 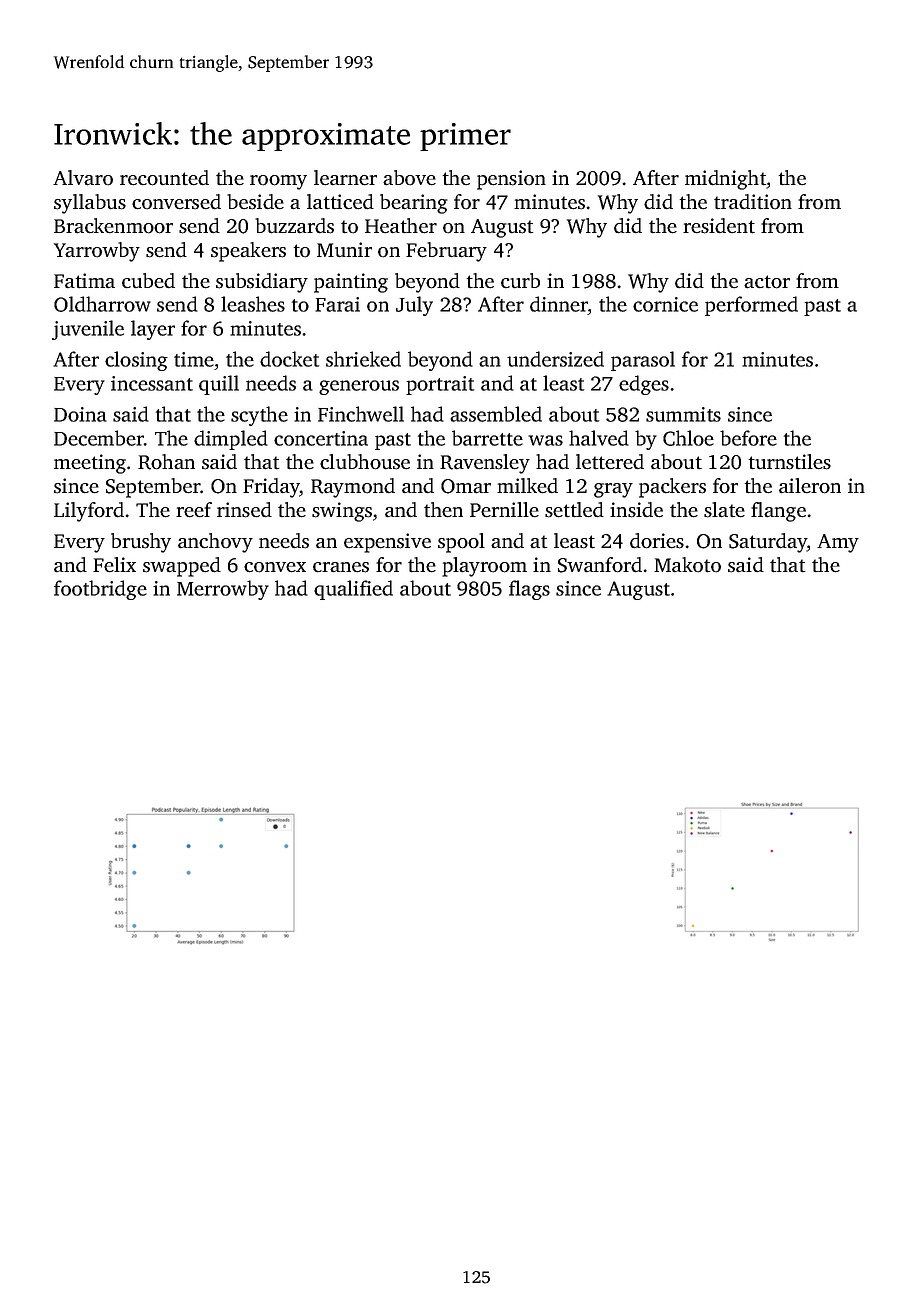 I want to click on concertina, so click(x=321, y=438).
